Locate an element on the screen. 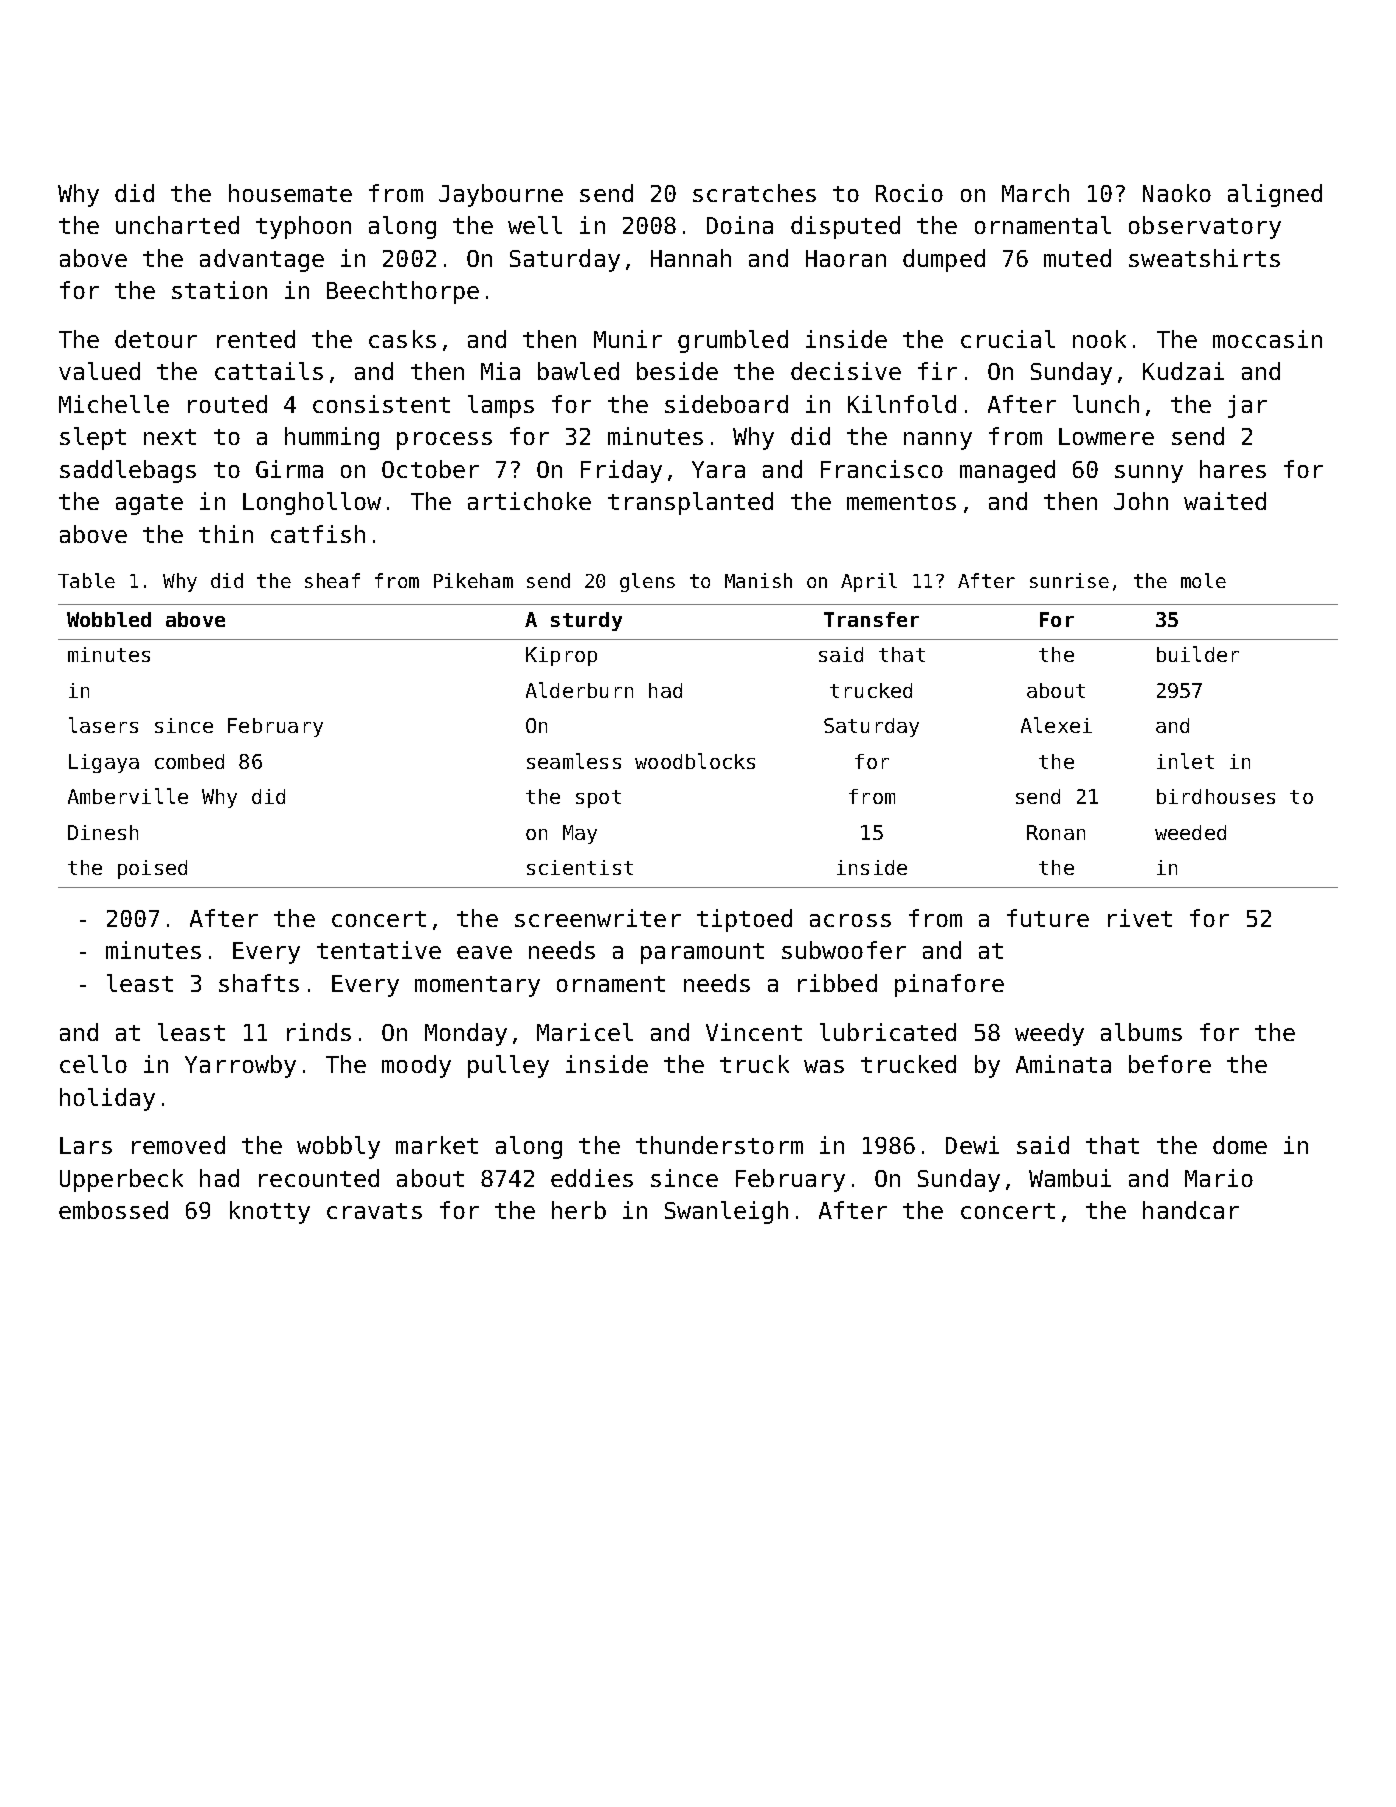 The image size is (1396, 1807). March is located at coordinates (1035, 193).
